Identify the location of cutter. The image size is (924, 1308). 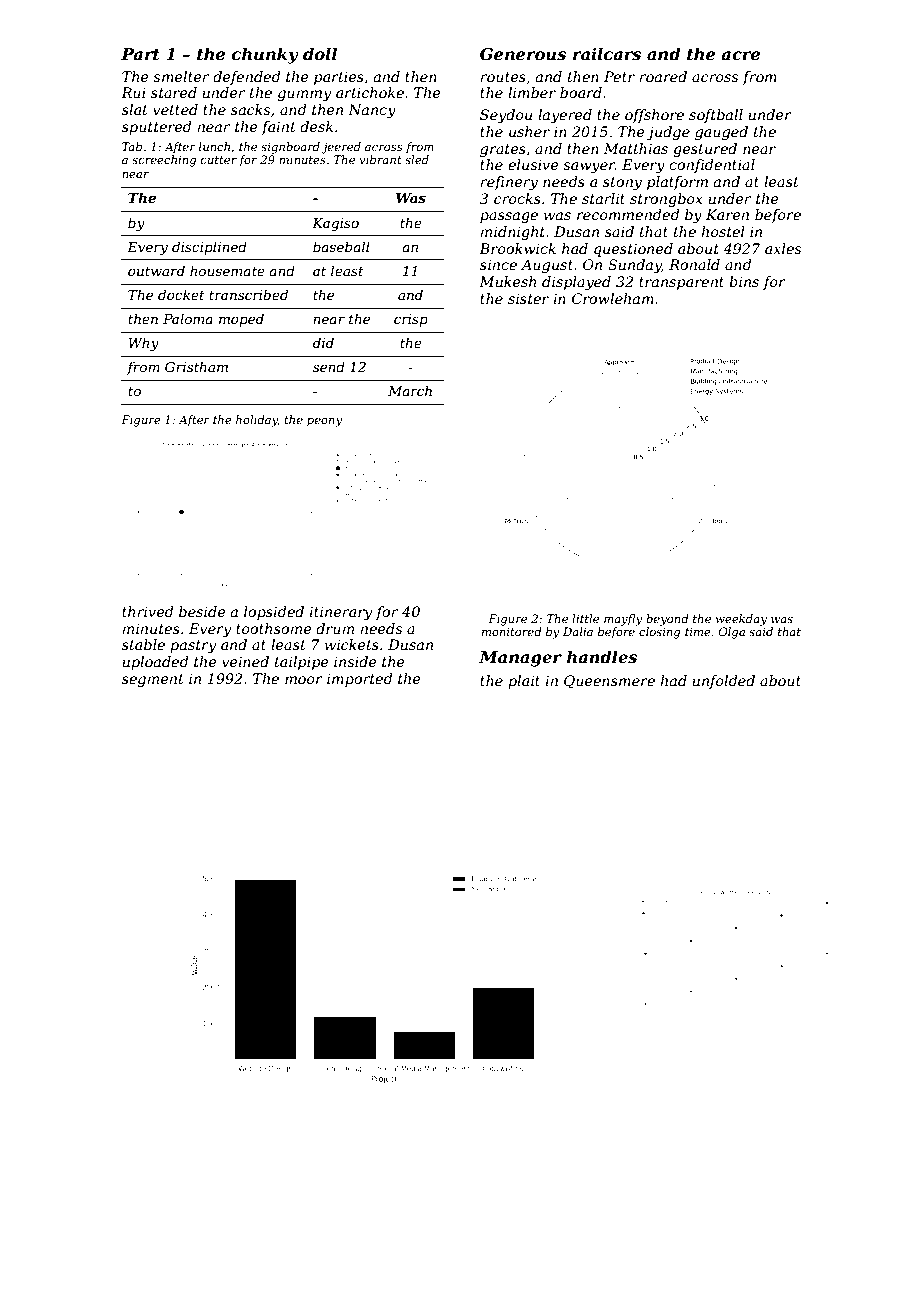
(219, 160).
